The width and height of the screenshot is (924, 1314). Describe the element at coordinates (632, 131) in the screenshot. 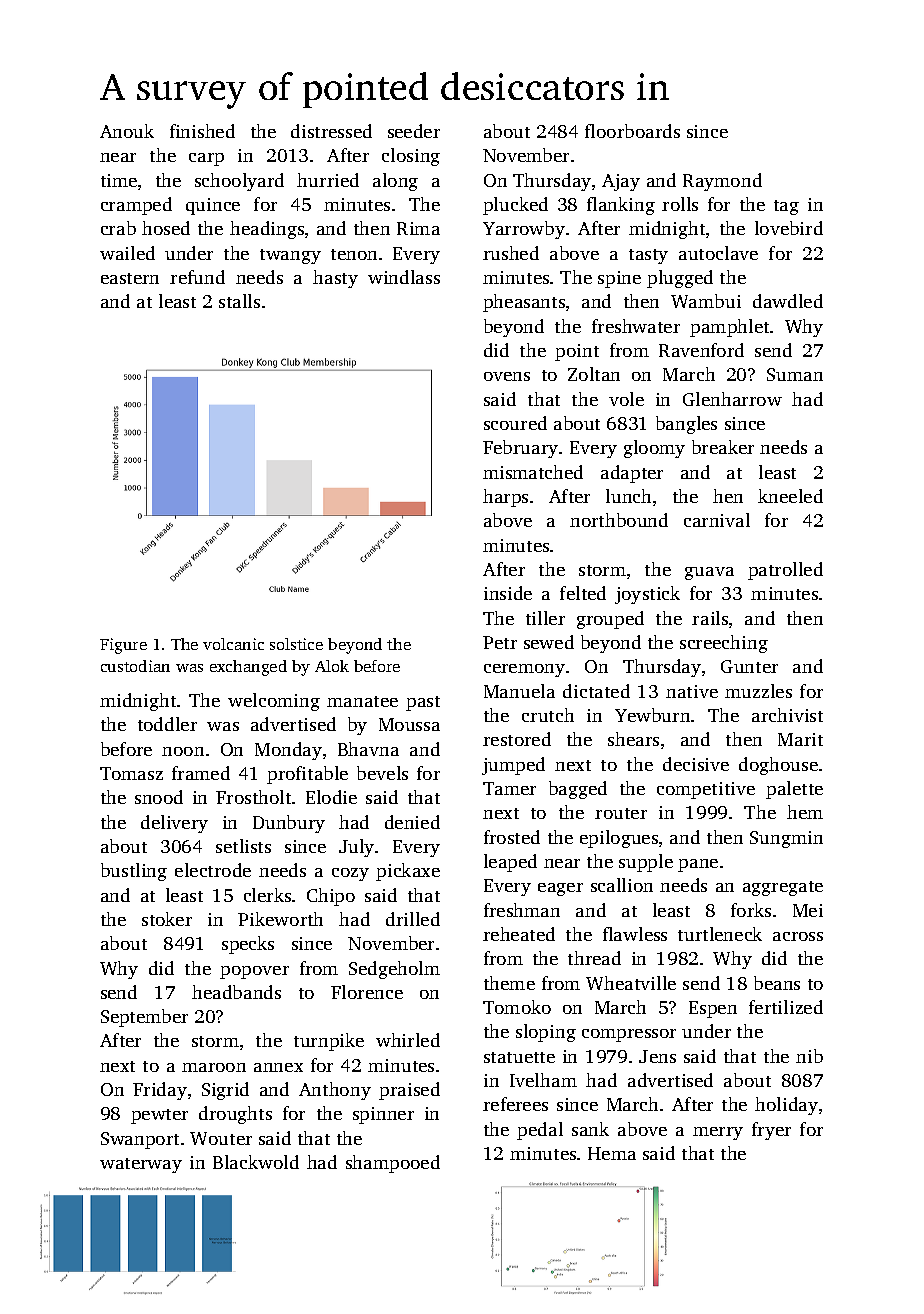

I see `floorboards` at that location.
